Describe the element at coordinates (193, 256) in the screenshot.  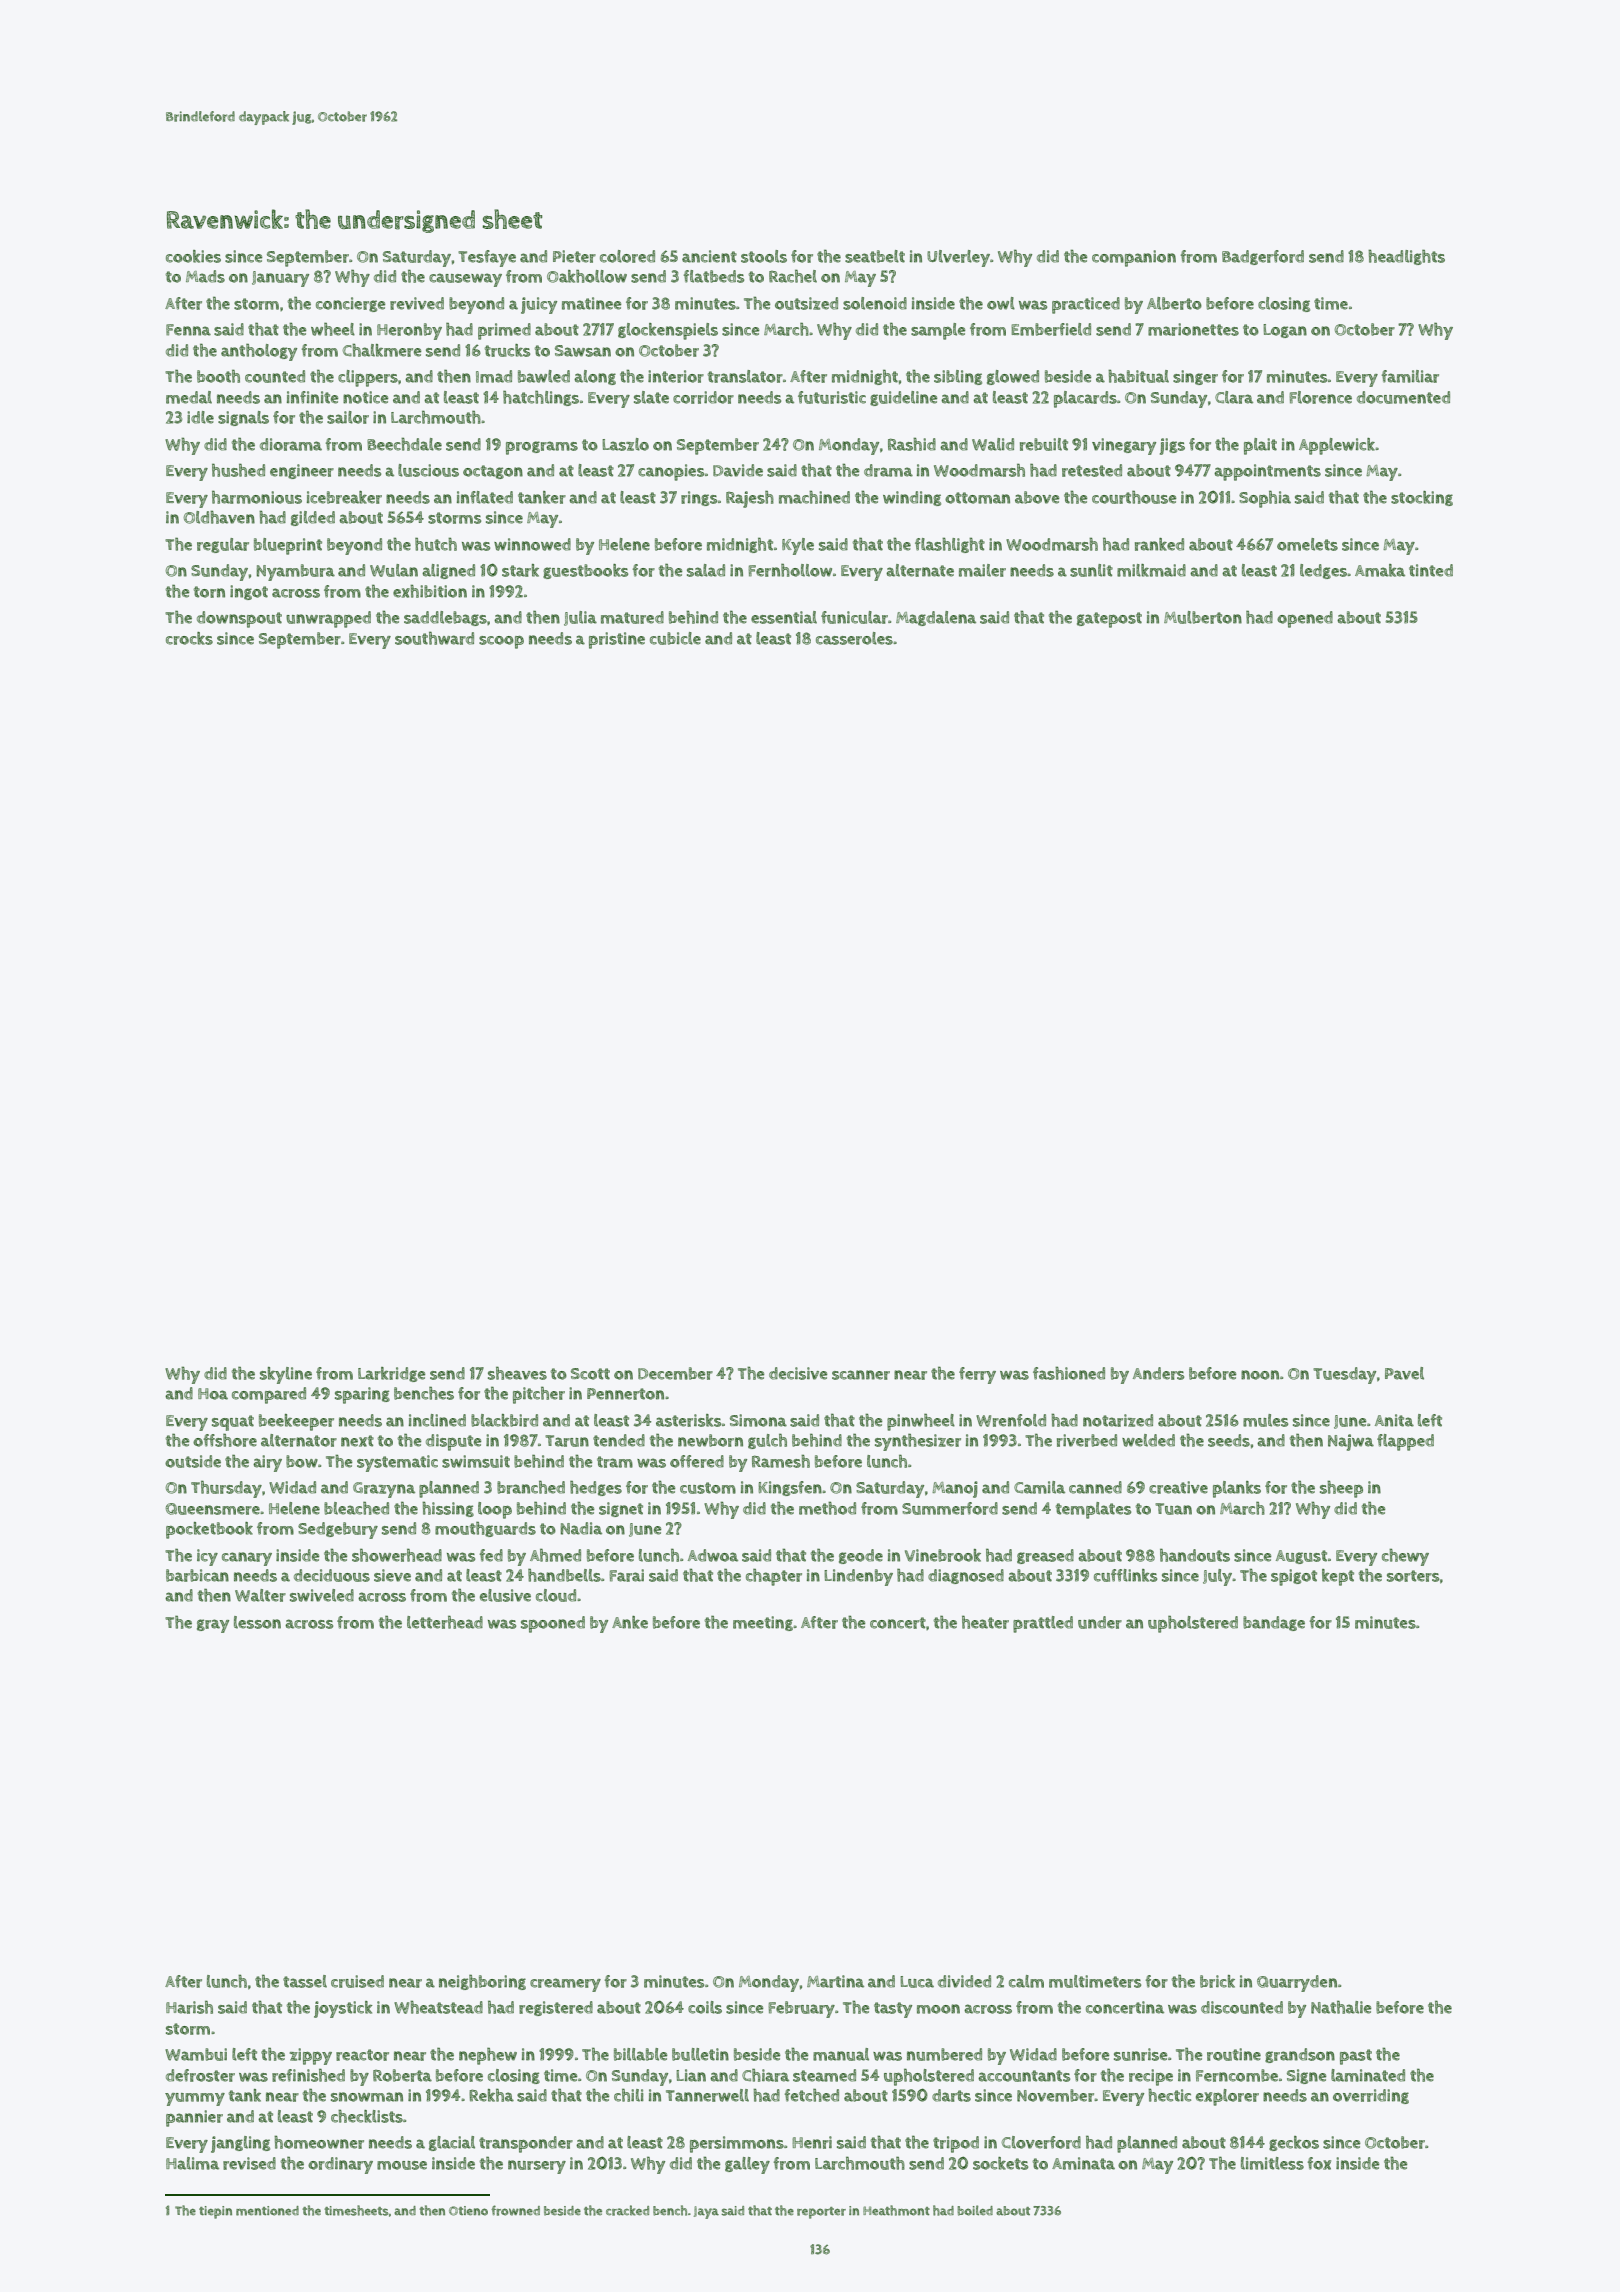
I see `cookies` at that location.
